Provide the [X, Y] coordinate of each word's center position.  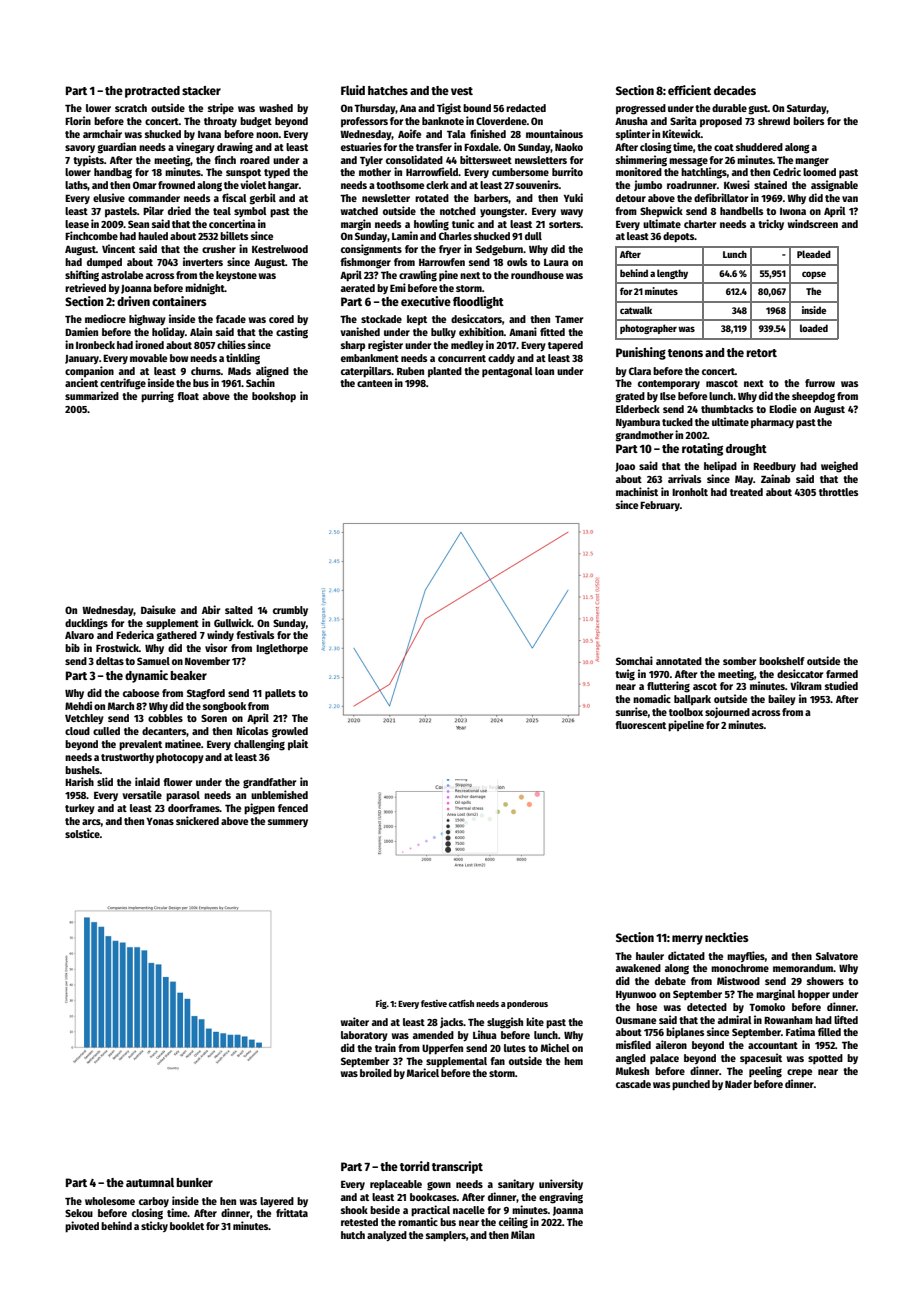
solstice [82, 833]
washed [276, 108]
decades [735, 90]
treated [746, 492]
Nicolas [252, 730]
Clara [640, 371]
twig [625, 675]
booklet [187, 1226]
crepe [799, 1073]
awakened [638, 968]
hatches [388, 90]
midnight [205, 289]
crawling [418, 276]
